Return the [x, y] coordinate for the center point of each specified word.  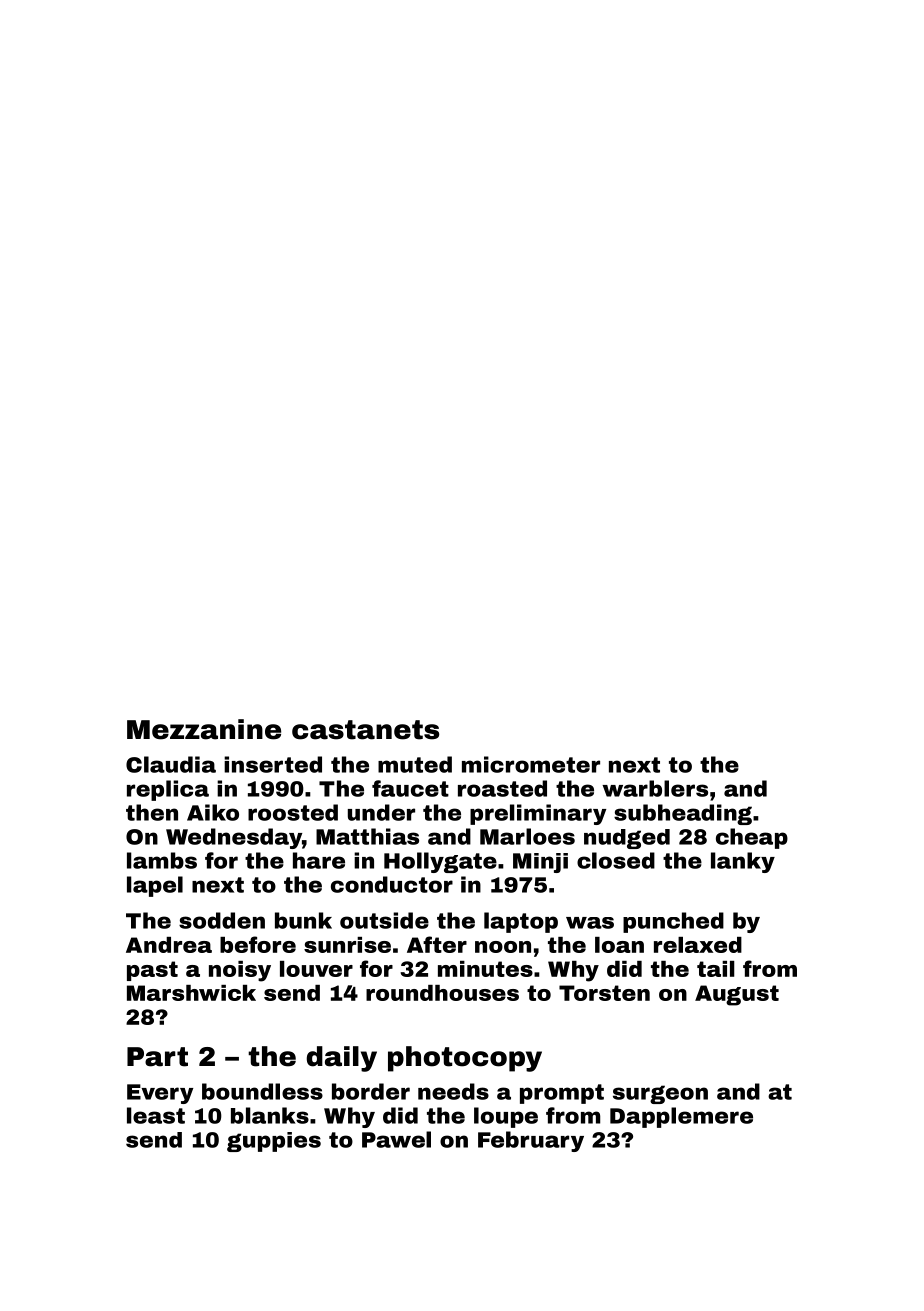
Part [157, 1057]
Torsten [604, 993]
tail [716, 969]
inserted [273, 764]
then [152, 812]
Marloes [527, 836]
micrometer [531, 764]
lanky [743, 862]
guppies [274, 1142]
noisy [240, 971]
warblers [655, 788]
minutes [485, 969]
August [737, 995]
